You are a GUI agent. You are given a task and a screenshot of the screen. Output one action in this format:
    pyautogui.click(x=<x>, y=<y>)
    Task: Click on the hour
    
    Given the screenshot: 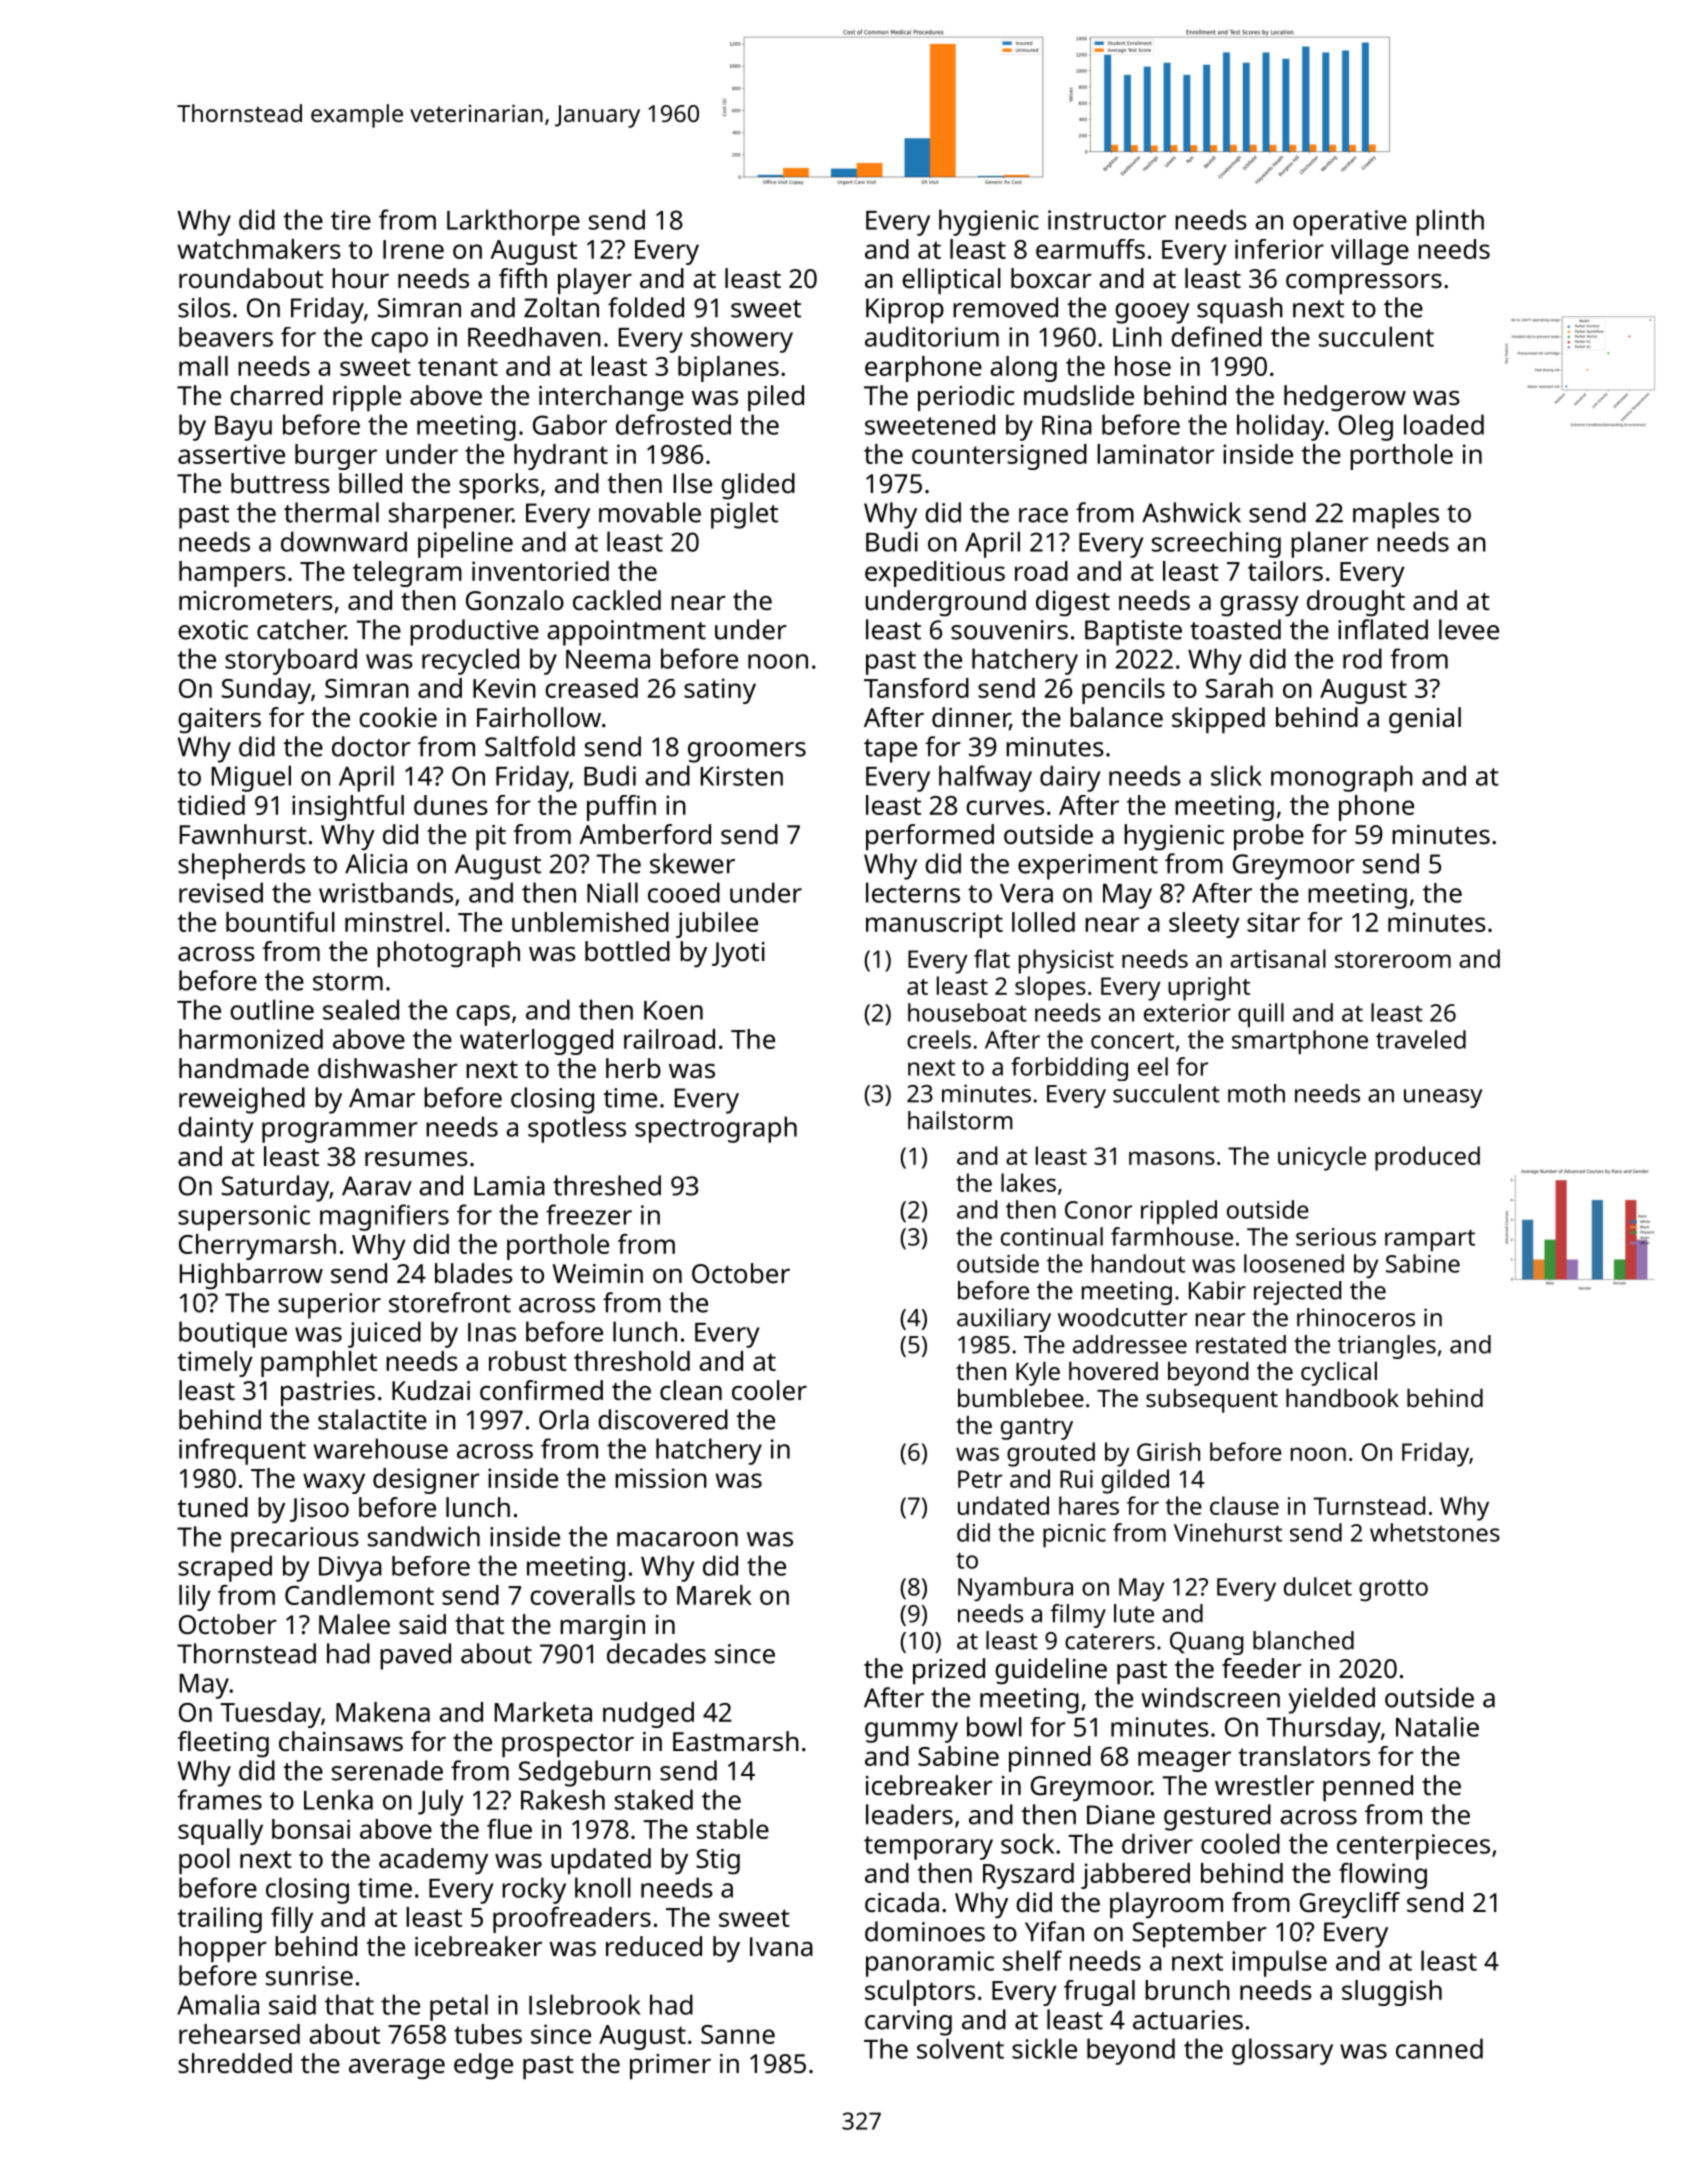 What is the action you would take?
    pyautogui.click(x=360, y=278)
